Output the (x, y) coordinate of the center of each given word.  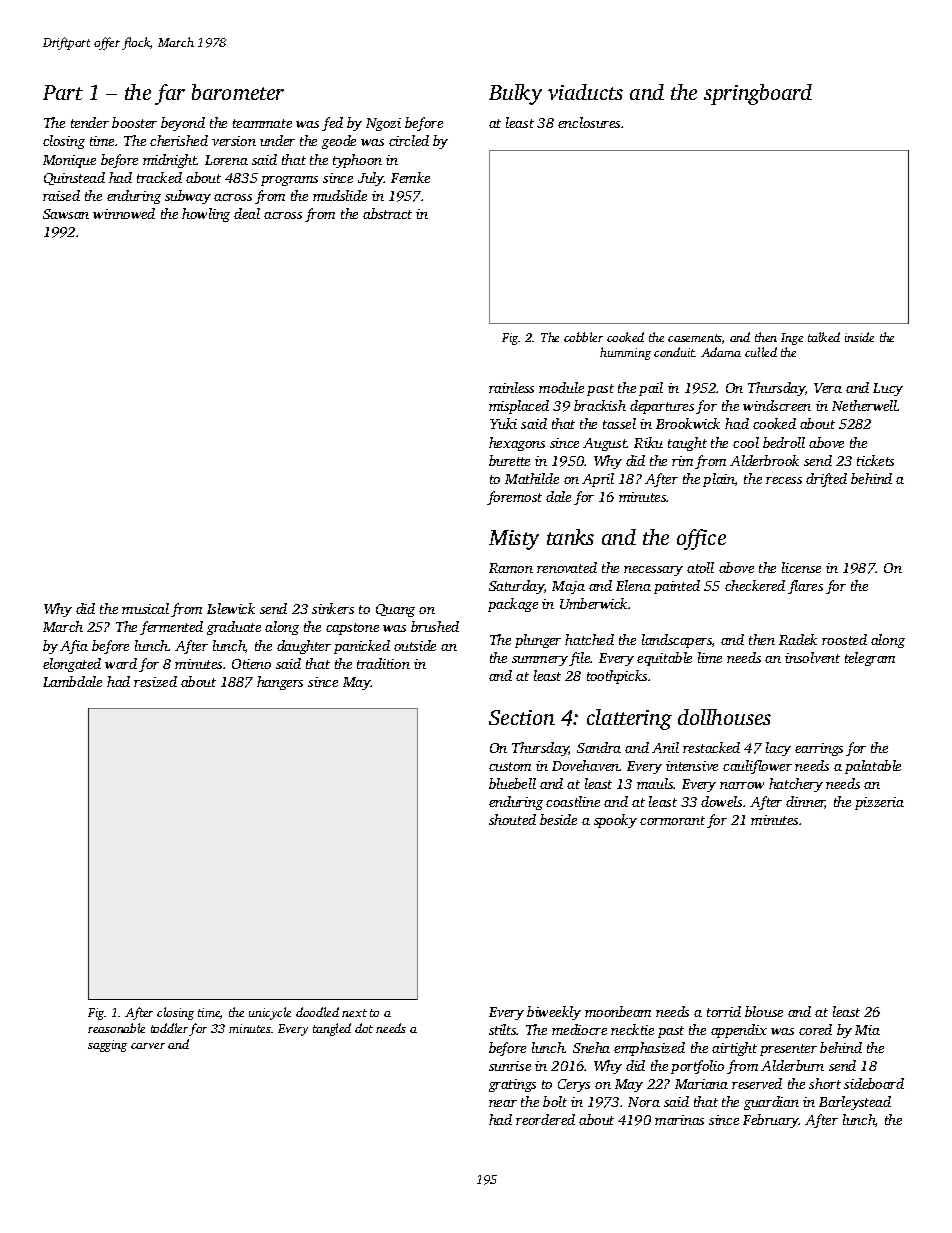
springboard (758, 94)
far (170, 94)
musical (145, 608)
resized (155, 681)
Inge (792, 339)
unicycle (270, 1013)
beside (558, 819)
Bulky (515, 94)
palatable (873, 767)
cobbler (583, 337)
